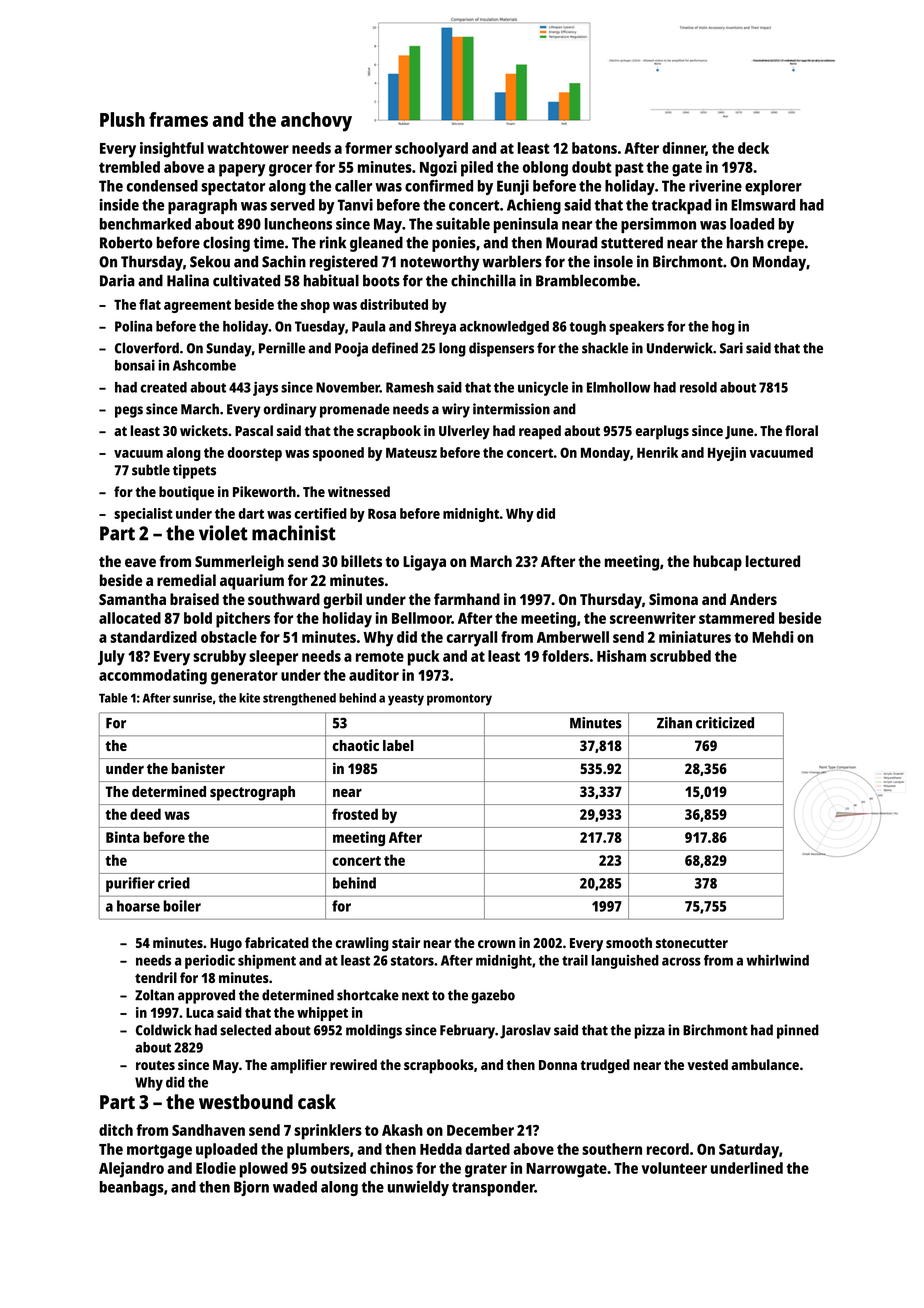  Describe the element at coordinates (356, 745) in the page. I see `chaotic` at that location.
